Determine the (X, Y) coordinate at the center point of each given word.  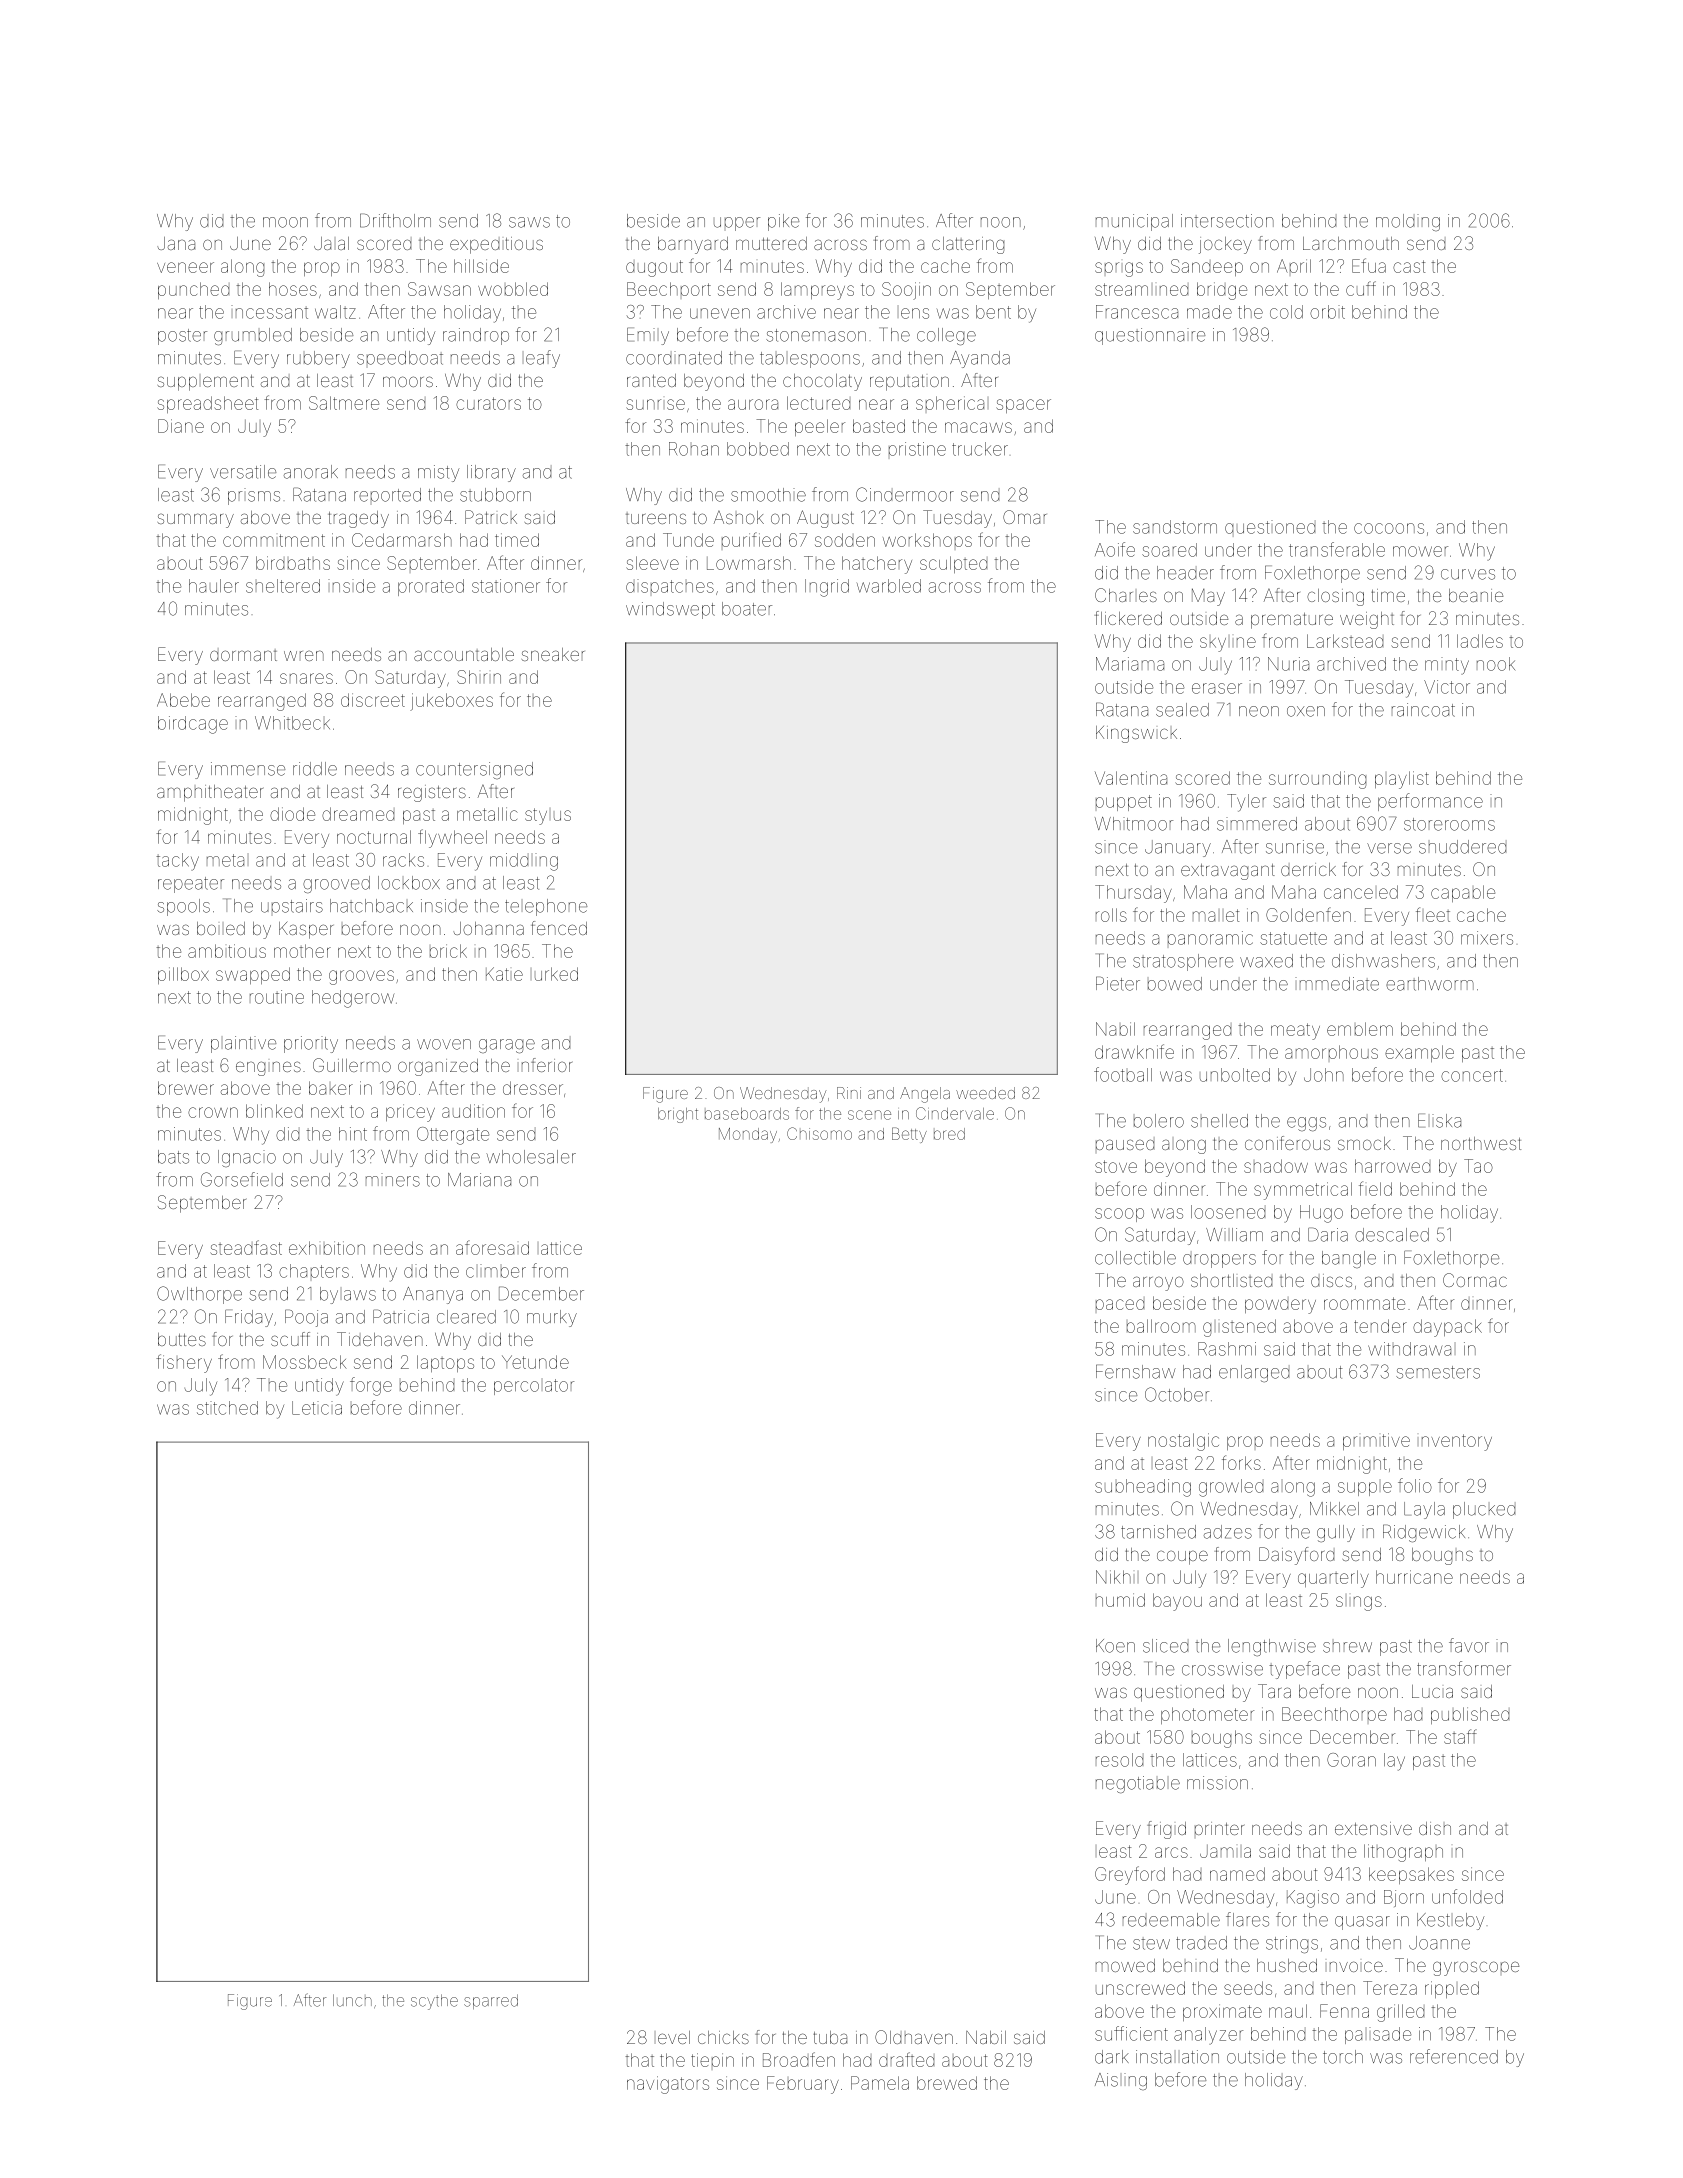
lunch (352, 2000)
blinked (274, 1111)
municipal (1134, 222)
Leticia (317, 1408)
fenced (559, 928)
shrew (1347, 1647)
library (491, 473)
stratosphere (1183, 962)
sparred (491, 2001)
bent (993, 312)
